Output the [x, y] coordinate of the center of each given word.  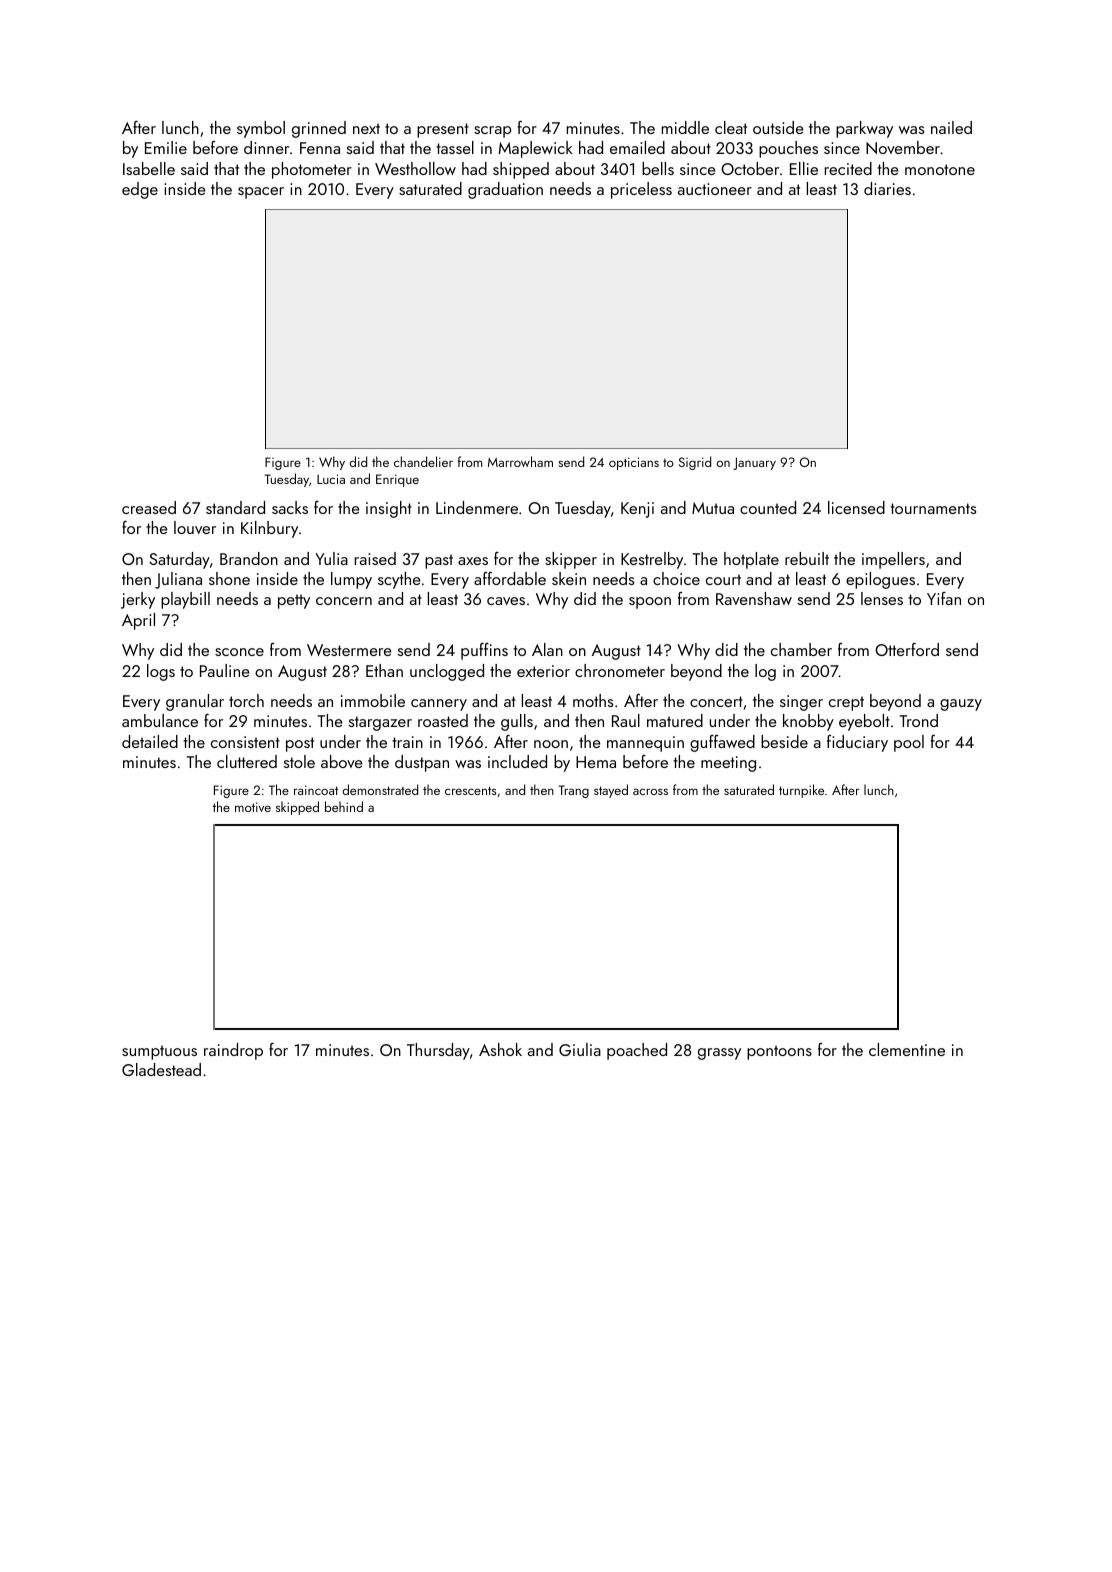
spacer [261, 193]
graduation [505, 190]
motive [253, 807]
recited [848, 168]
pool [909, 743]
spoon [650, 603]
